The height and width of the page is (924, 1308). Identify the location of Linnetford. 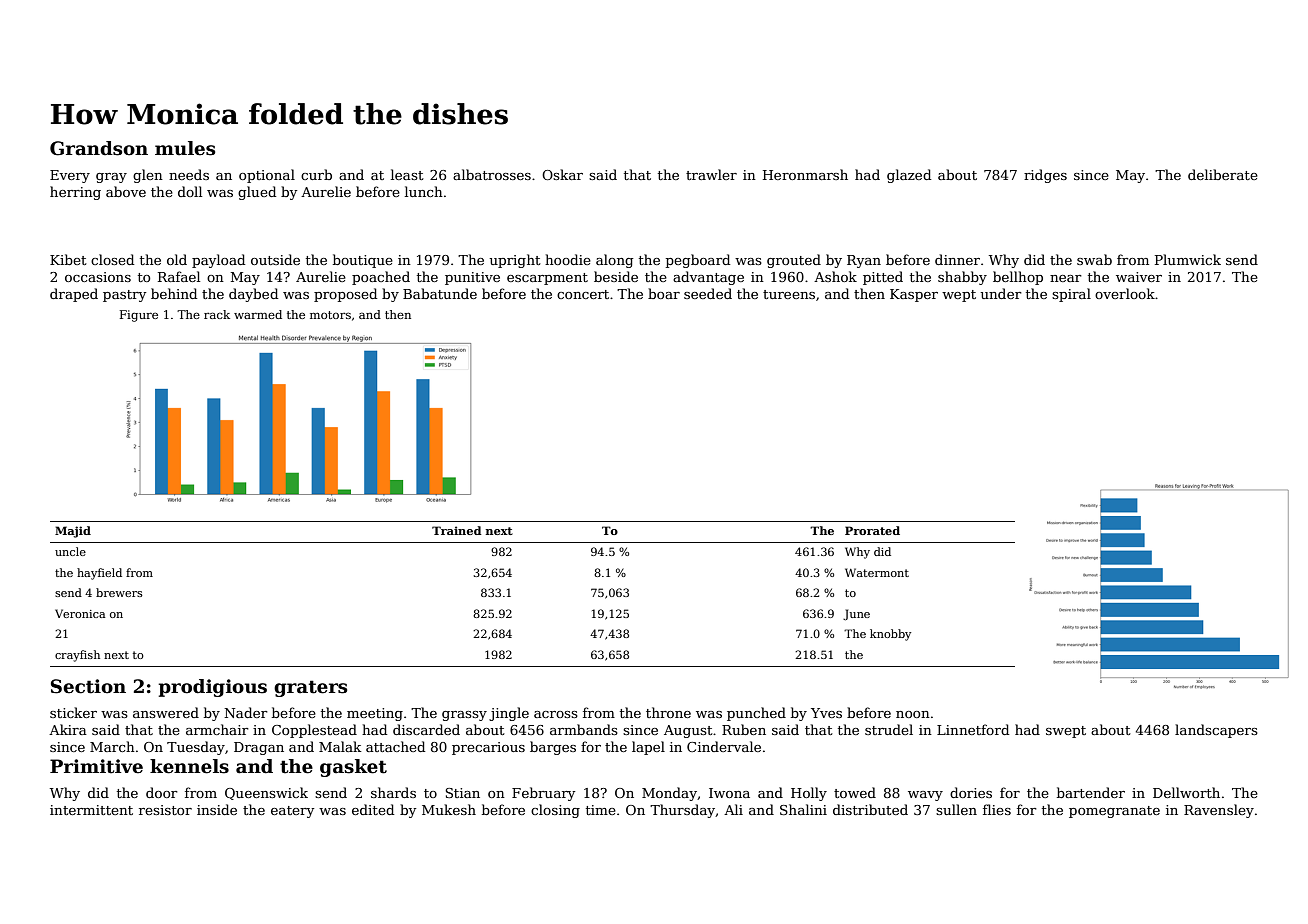
(973, 729).
